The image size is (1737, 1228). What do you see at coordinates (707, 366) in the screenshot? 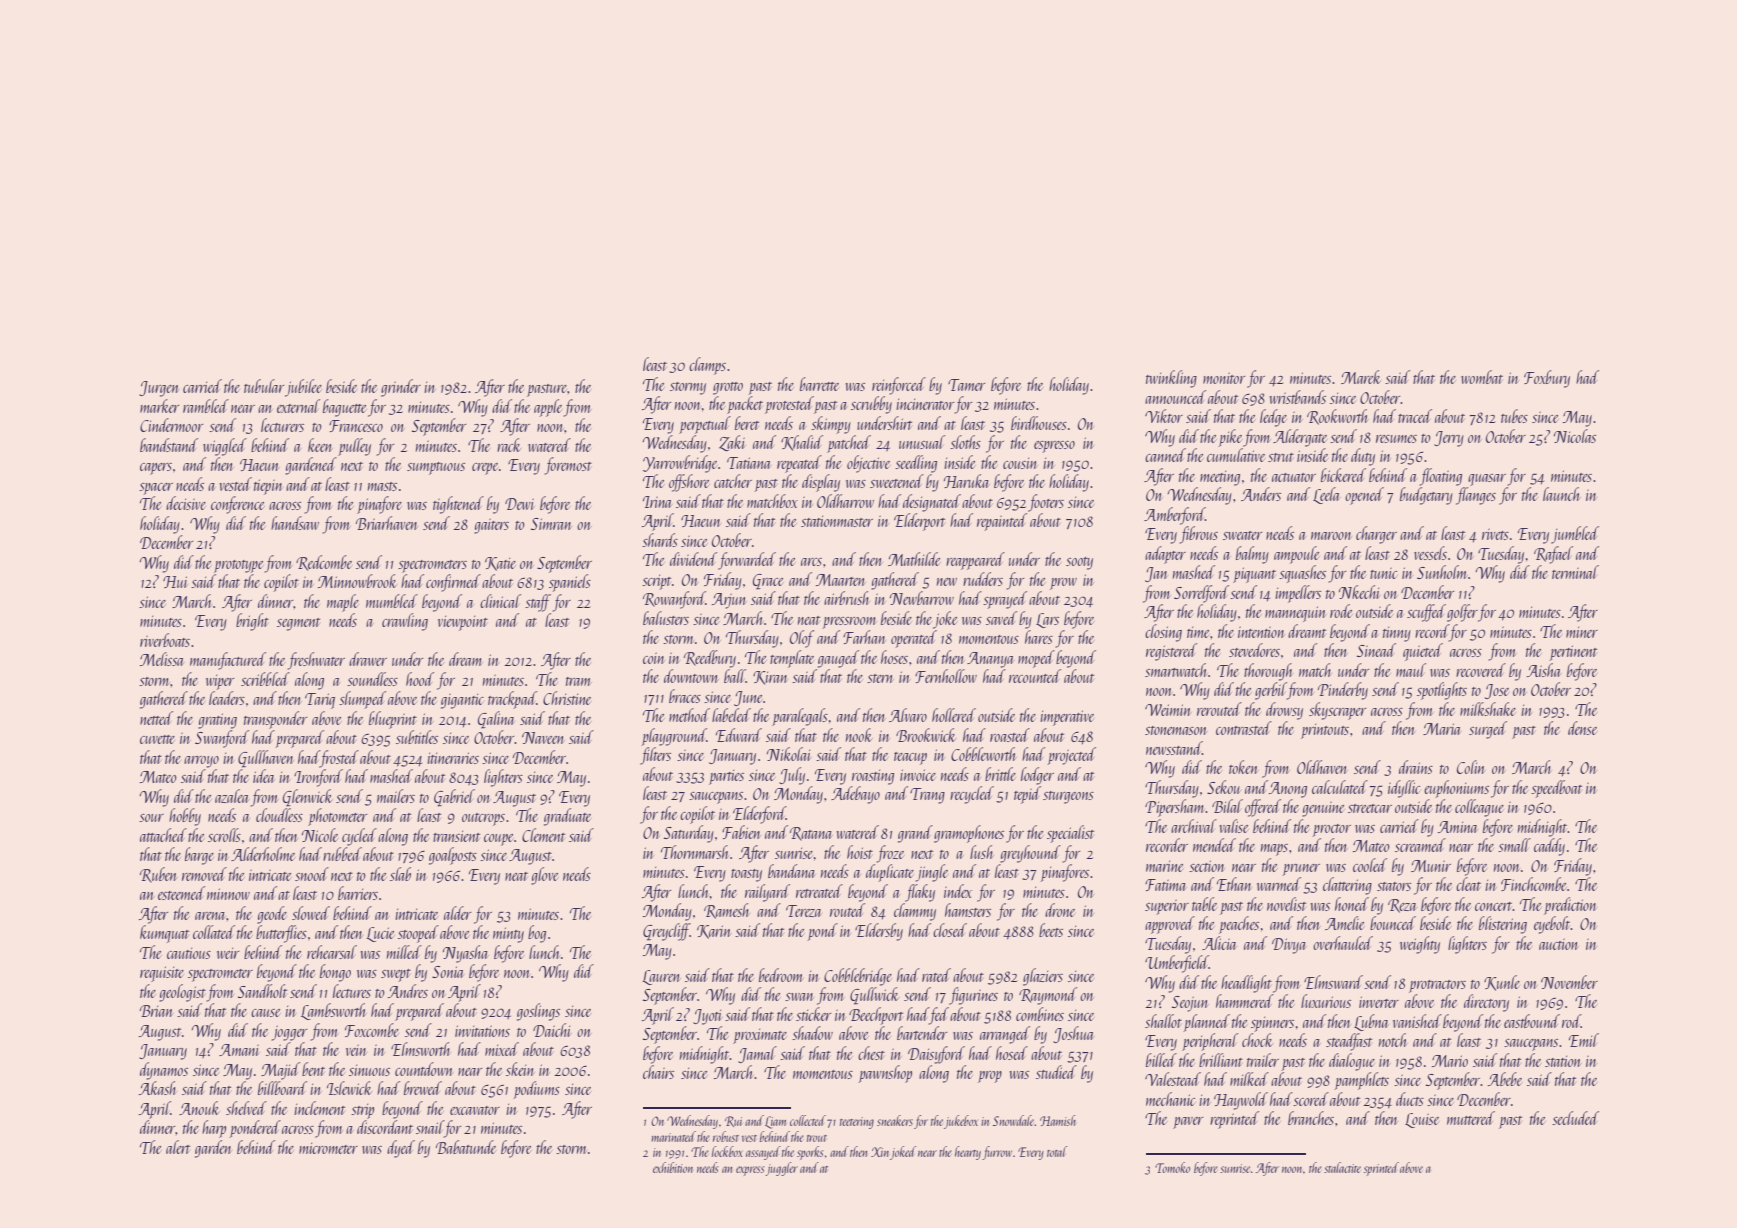
I see `clamps` at bounding box center [707, 366].
